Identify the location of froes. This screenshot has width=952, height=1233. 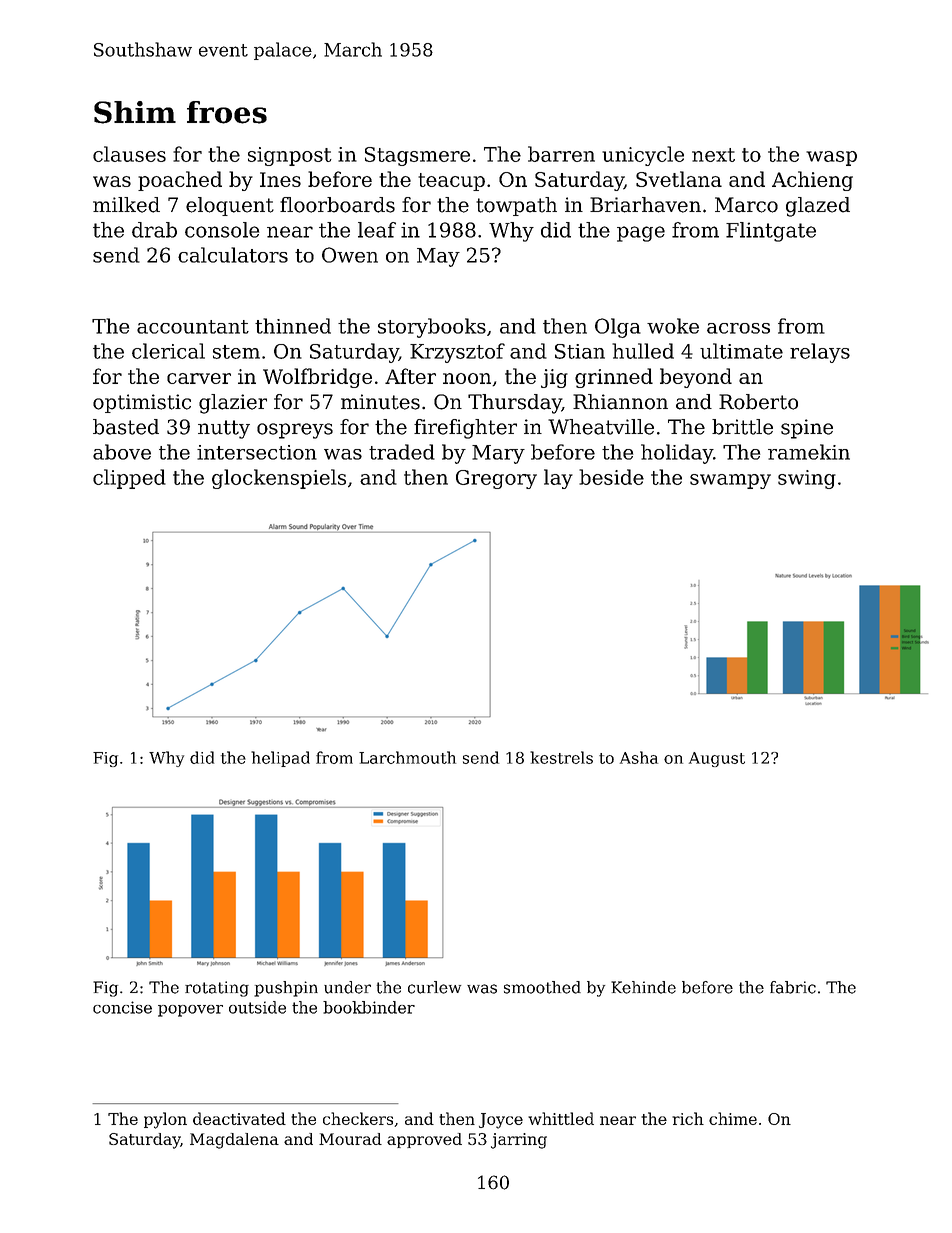
(227, 112).
